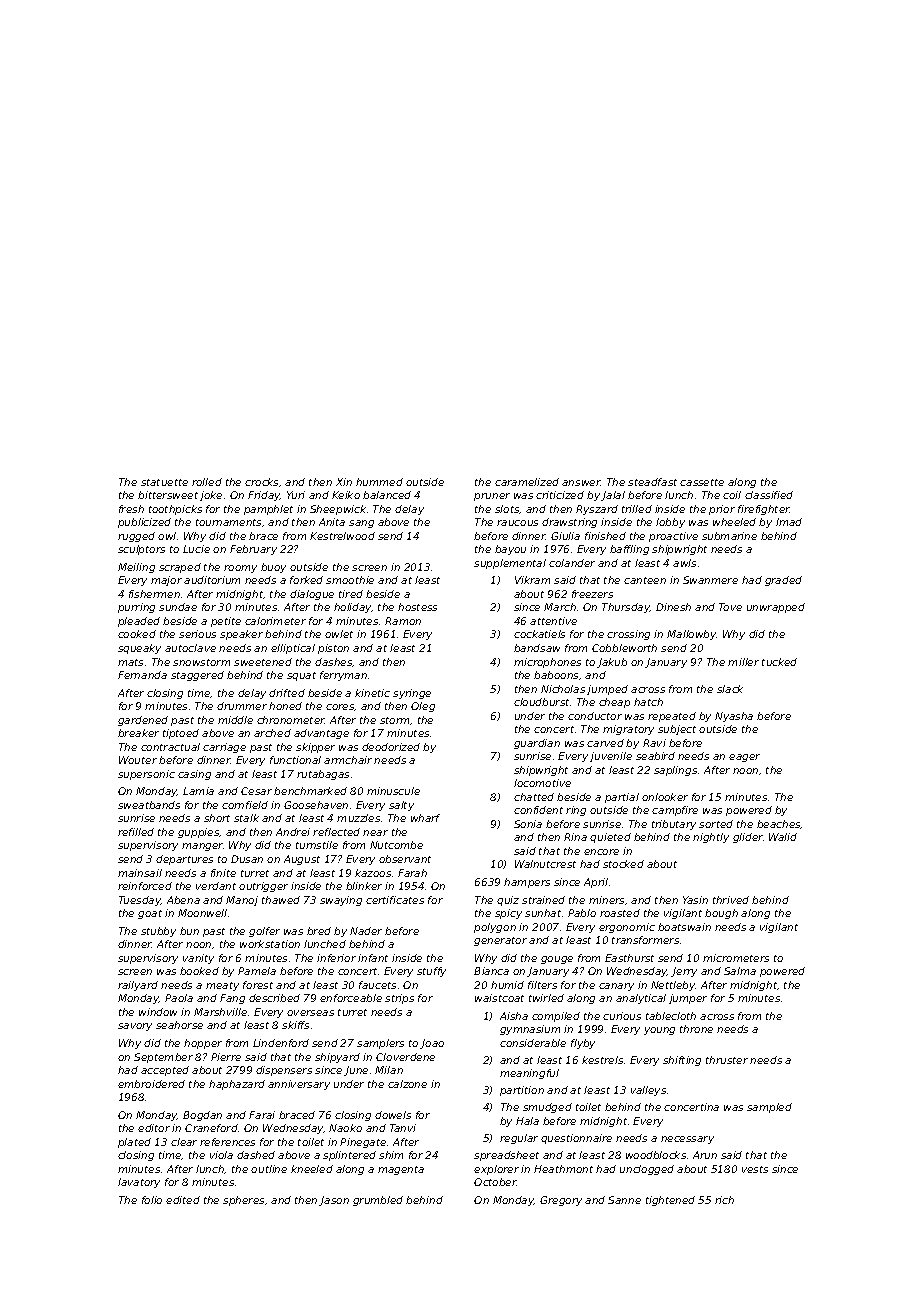 Image resolution: width=924 pixels, height=1308 pixels. What do you see at coordinates (546, 998) in the screenshot?
I see `twirled` at bounding box center [546, 998].
